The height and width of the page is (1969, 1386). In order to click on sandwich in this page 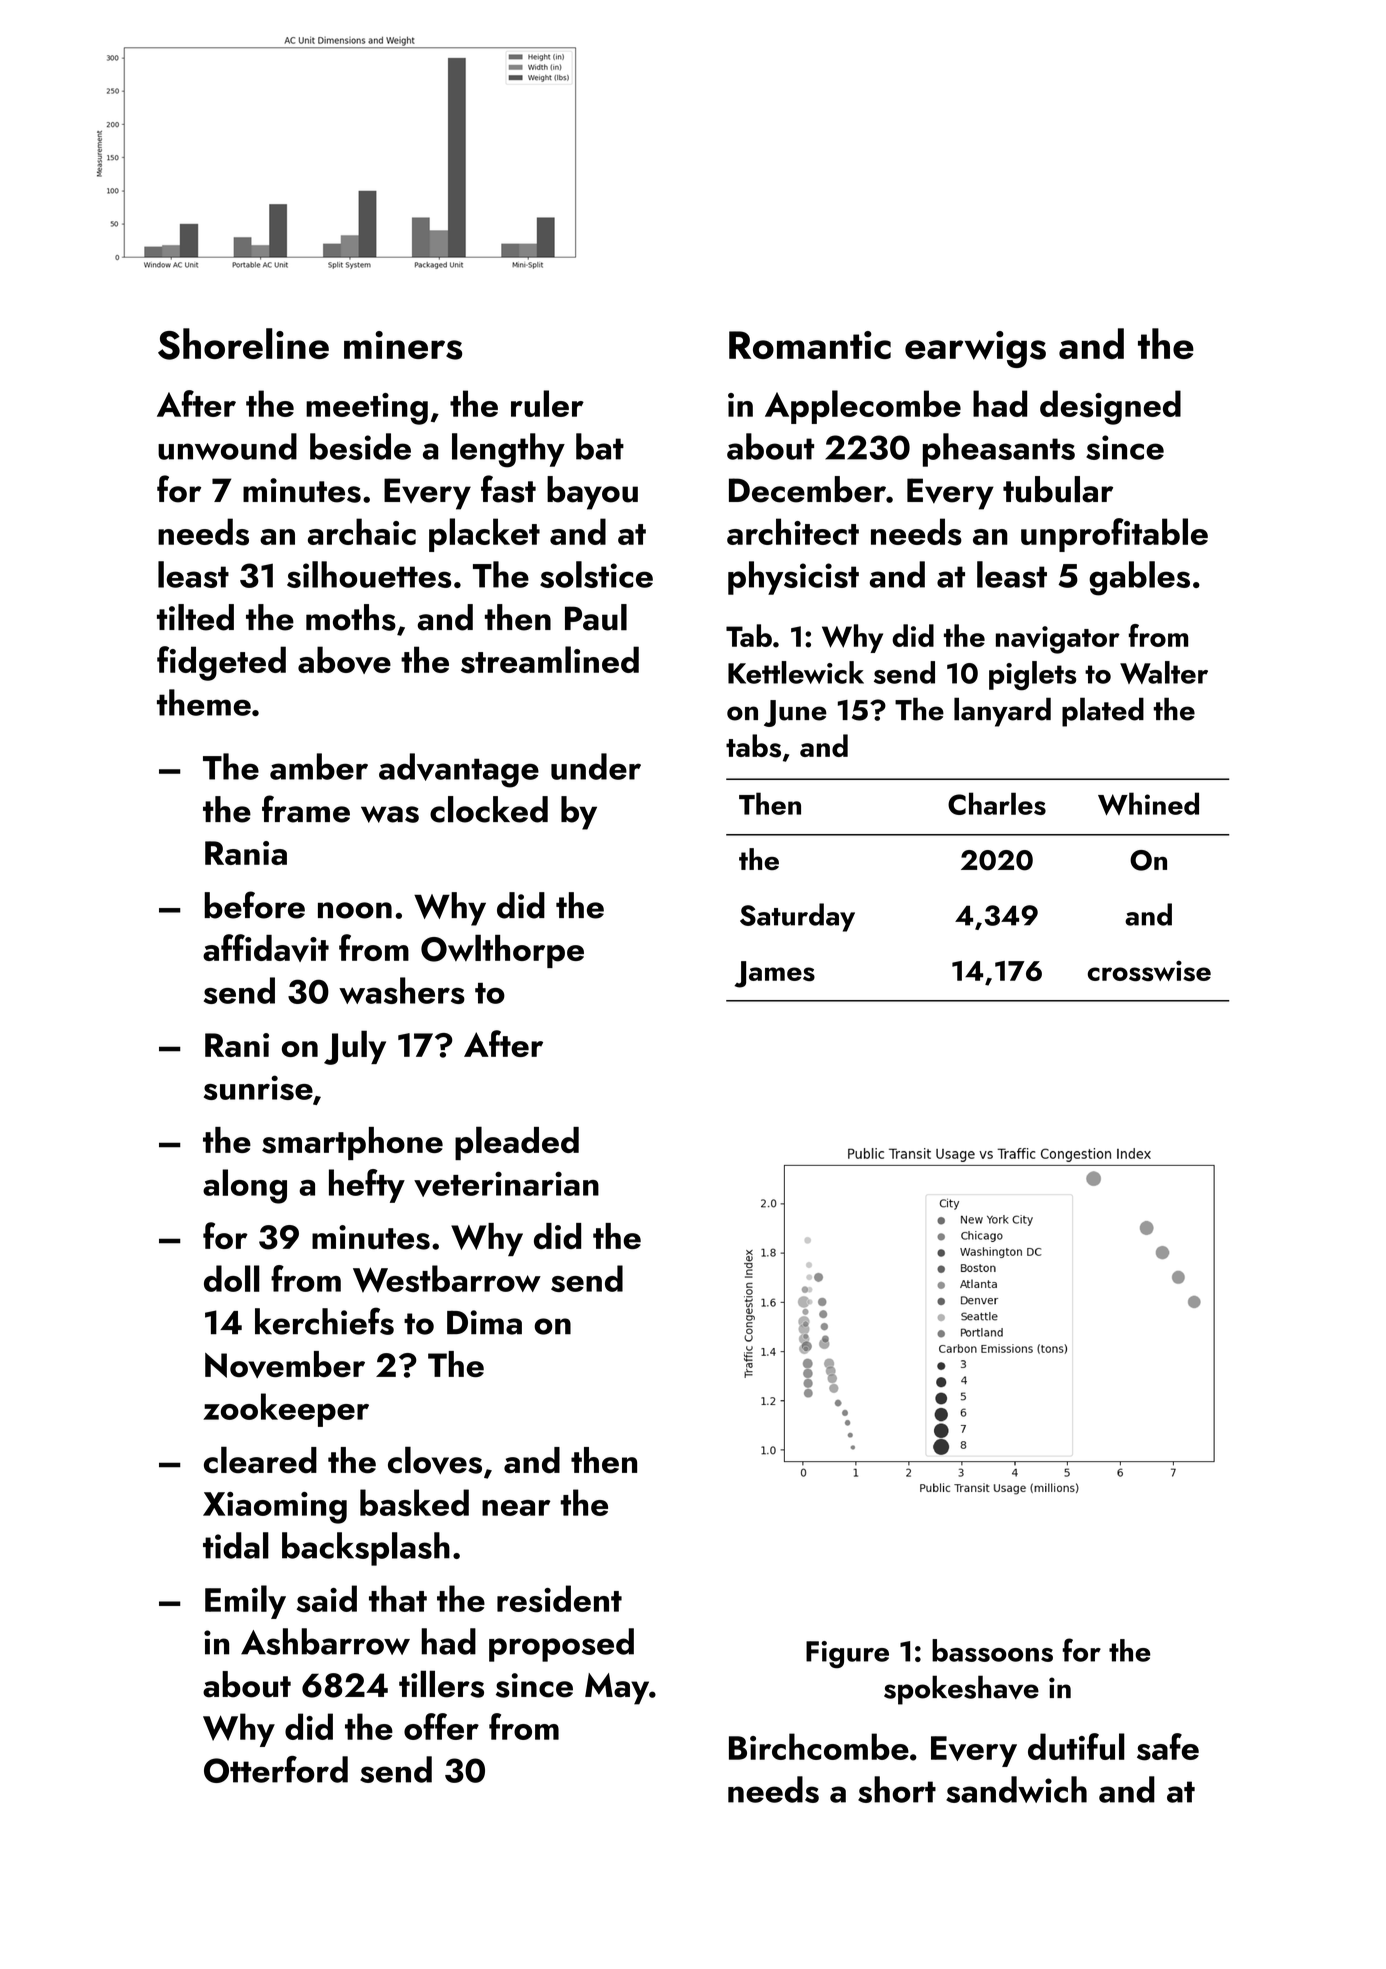, I will do `click(1016, 1789)`.
